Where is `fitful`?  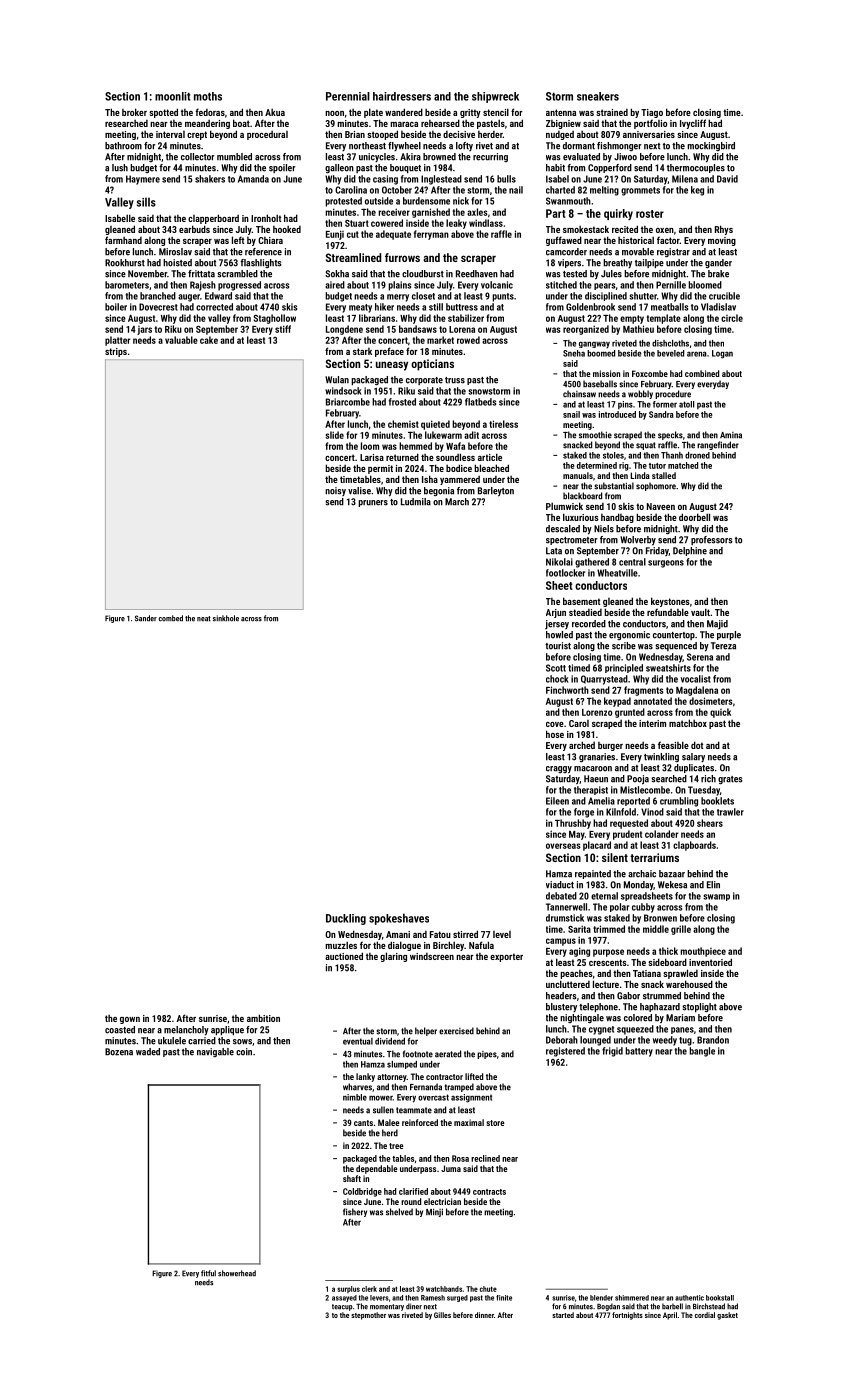 fitful is located at coordinates (208, 1273).
